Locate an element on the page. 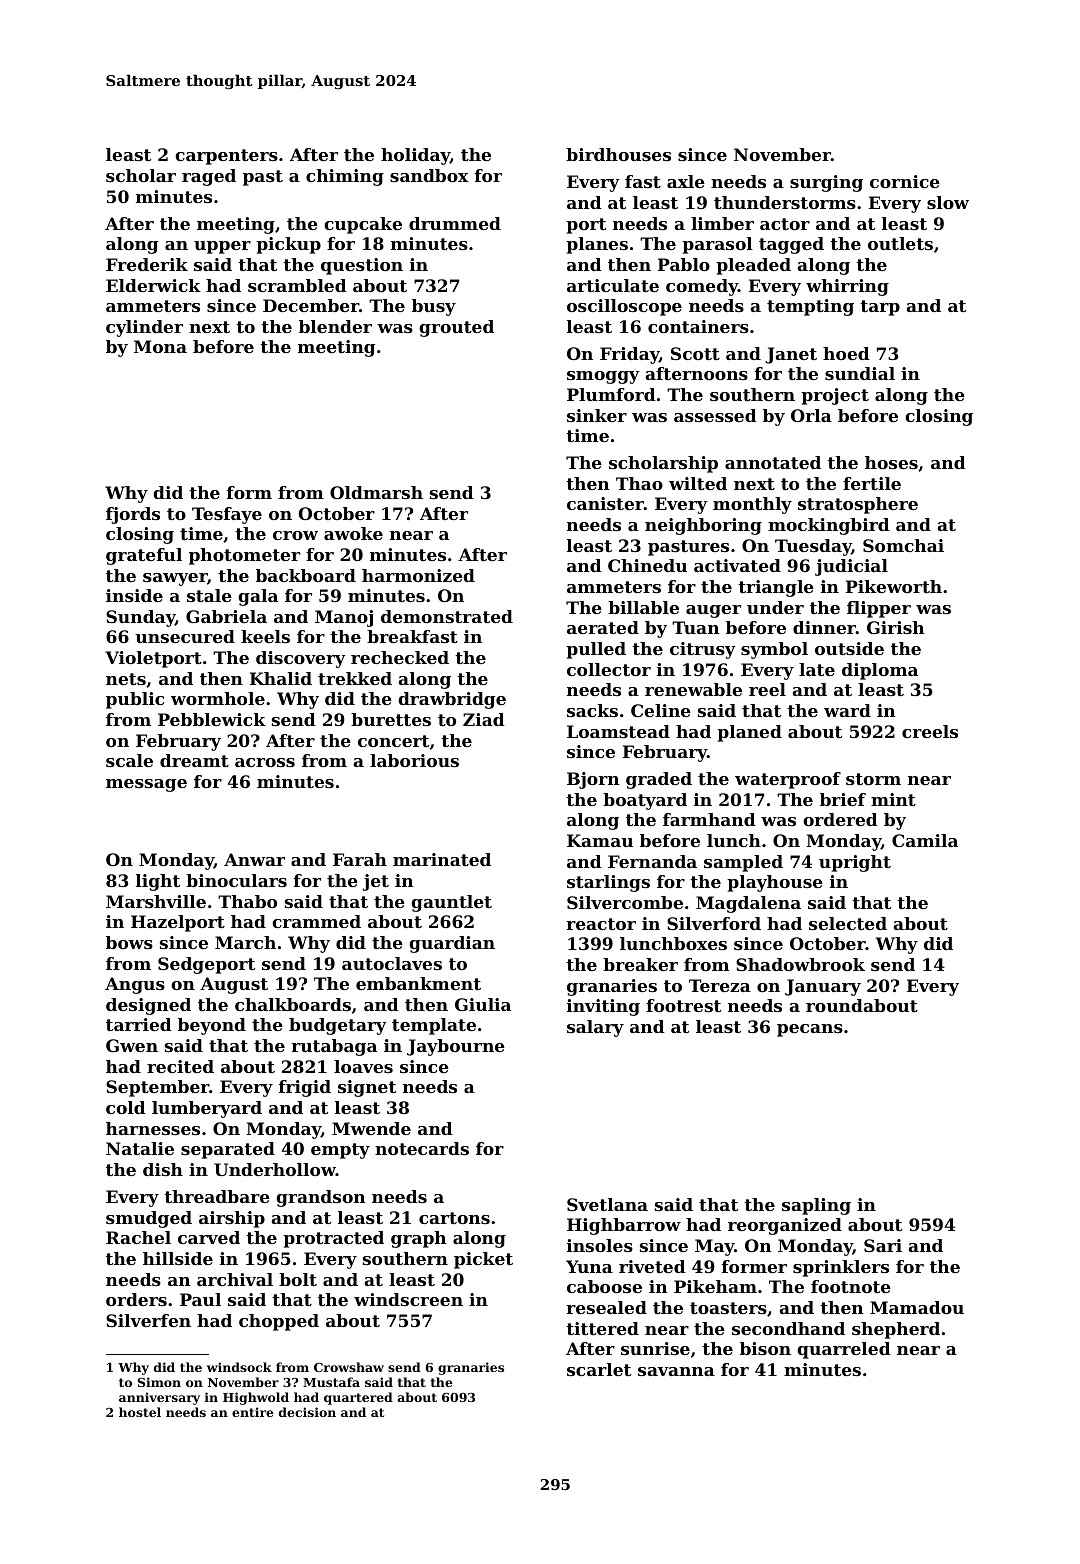 This image has height=1564, width=1080. Friday is located at coordinates (629, 355).
